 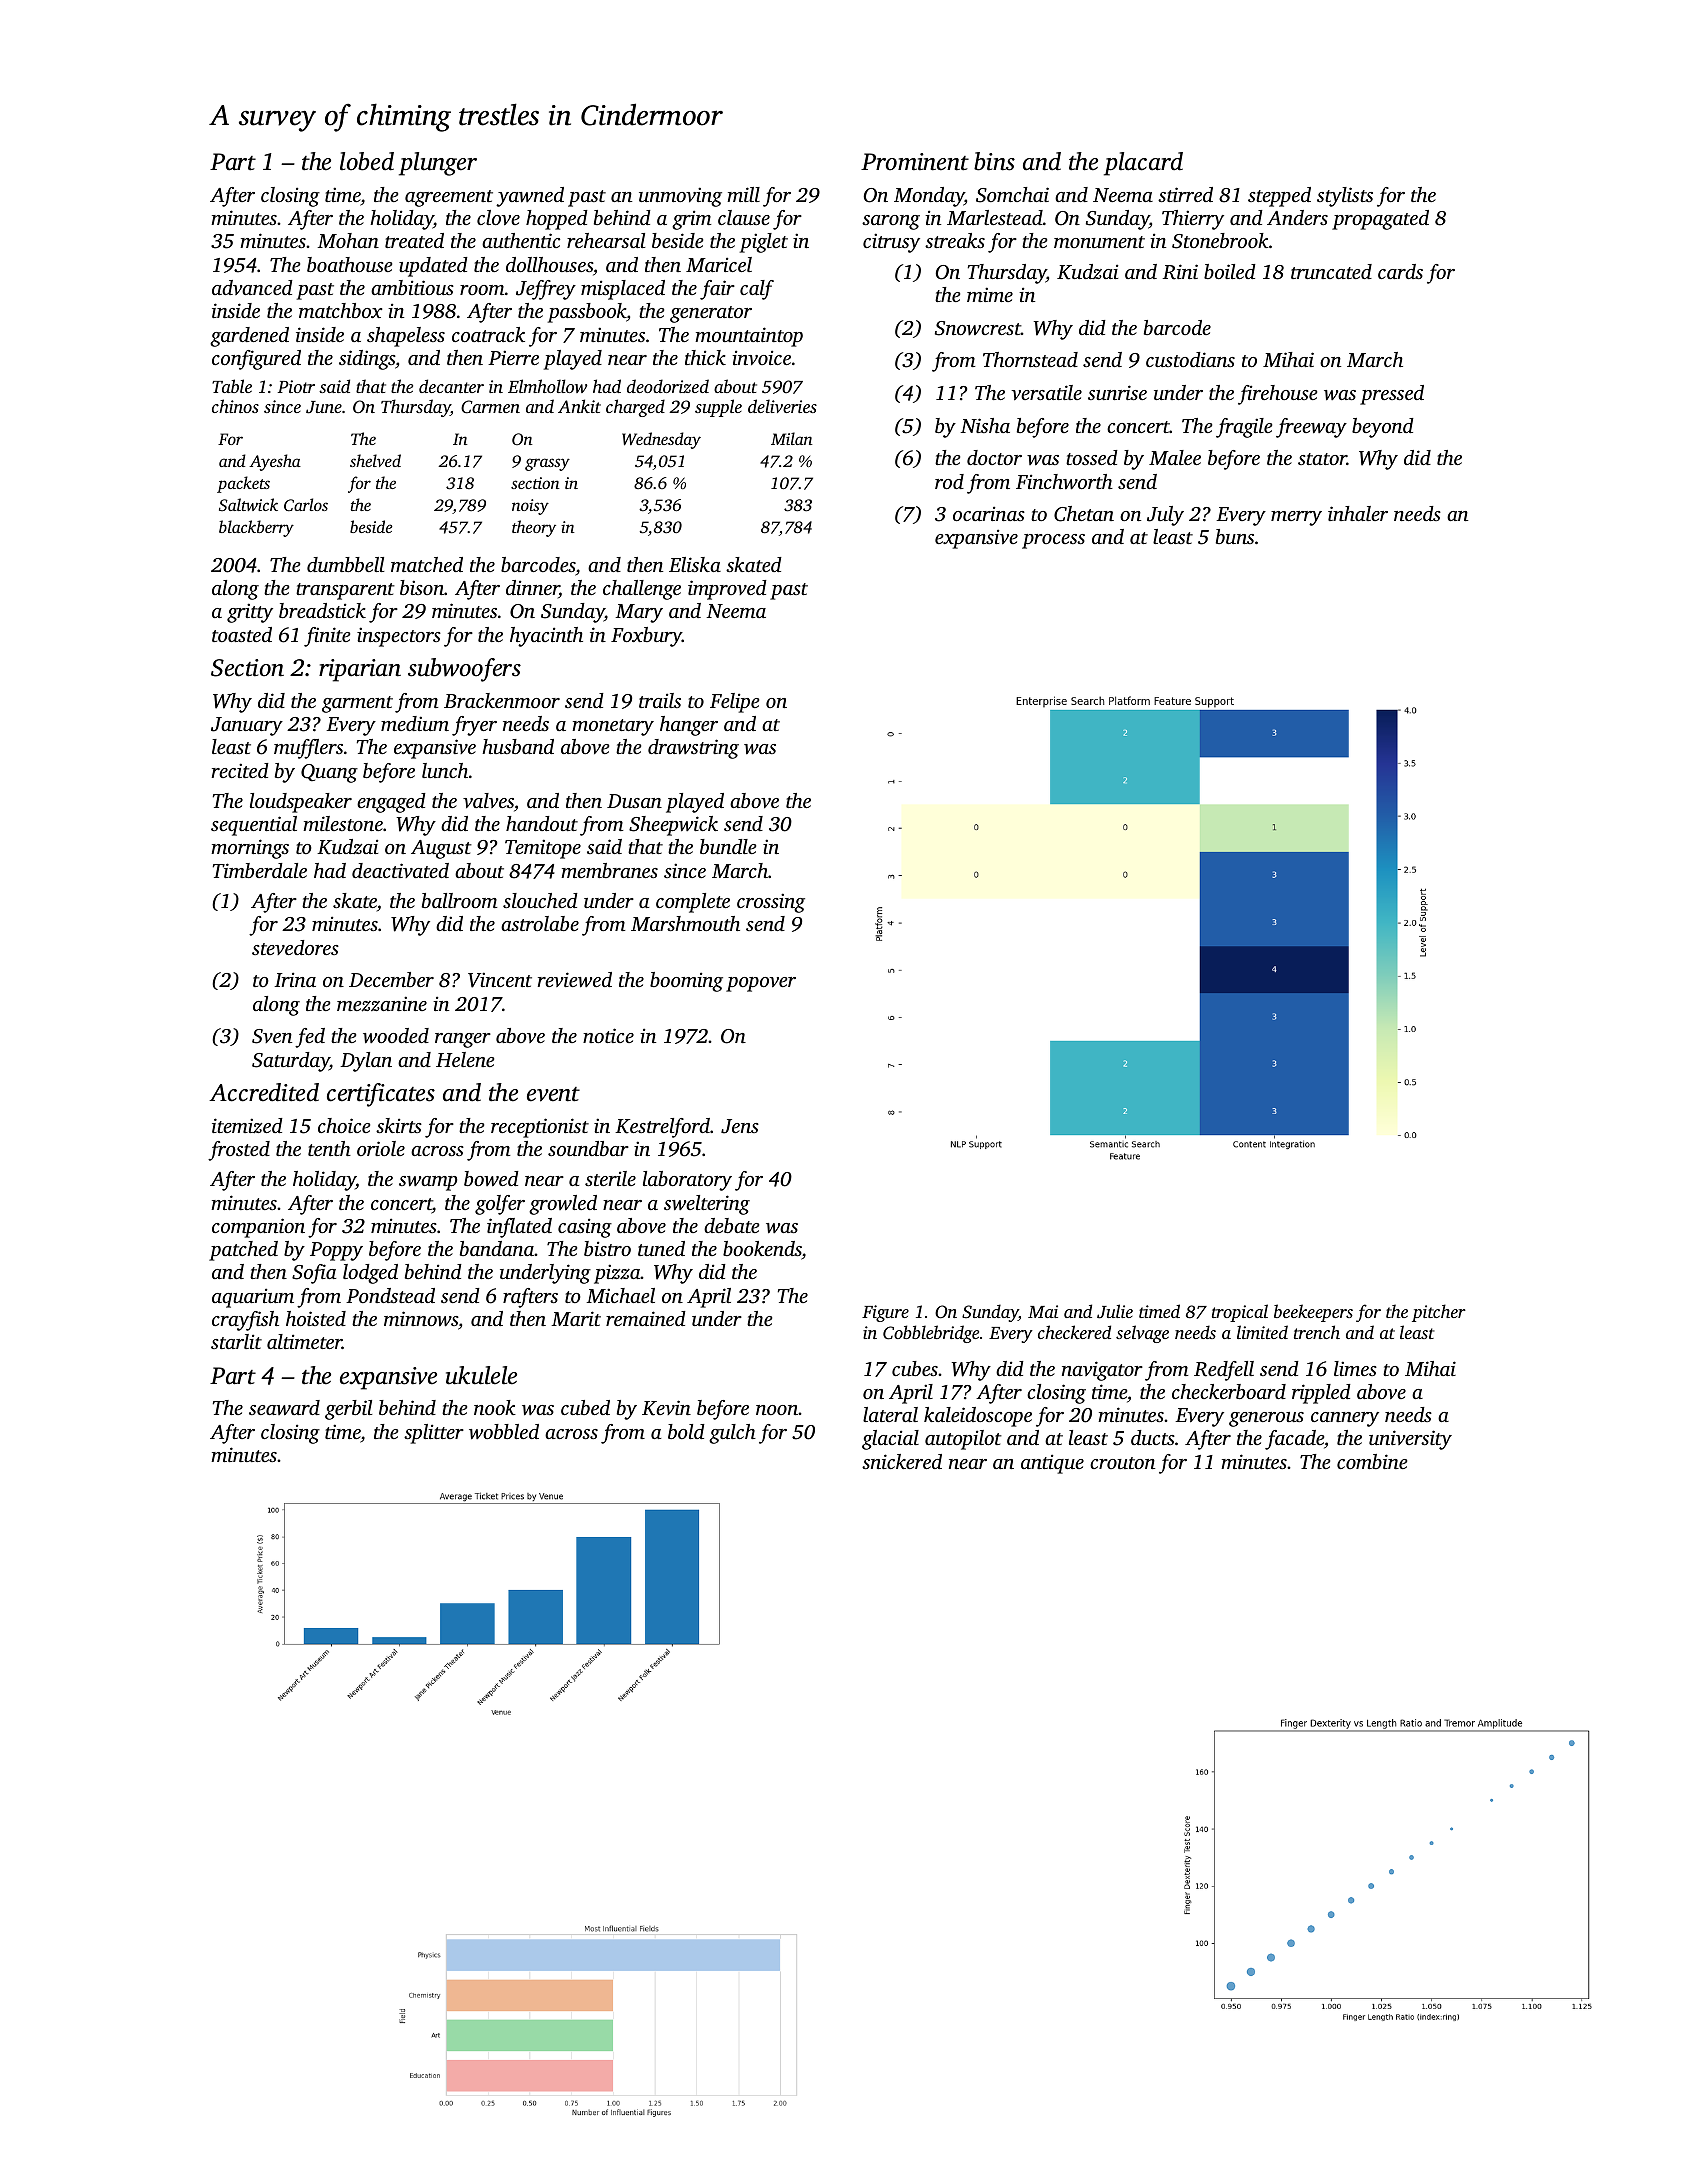 What do you see at coordinates (284, 1408) in the screenshot?
I see `seaward` at bounding box center [284, 1408].
